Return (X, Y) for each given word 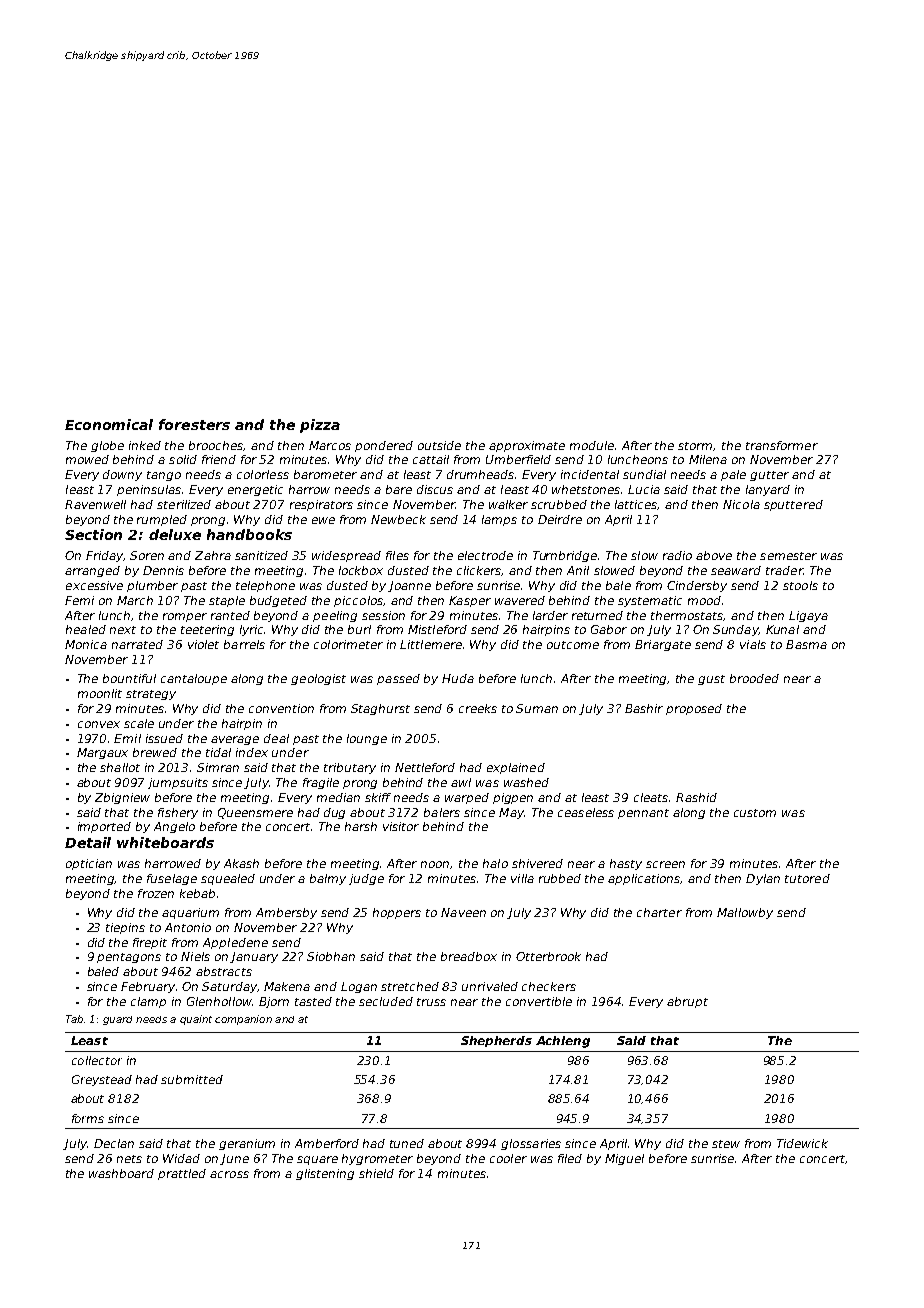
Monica (86, 644)
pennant (643, 814)
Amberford (327, 1143)
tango (164, 476)
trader (784, 570)
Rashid (696, 797)
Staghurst (380, 709)
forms (88, 1118)
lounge (367, 739)
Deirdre (560, 519)
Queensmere (255, 813)
